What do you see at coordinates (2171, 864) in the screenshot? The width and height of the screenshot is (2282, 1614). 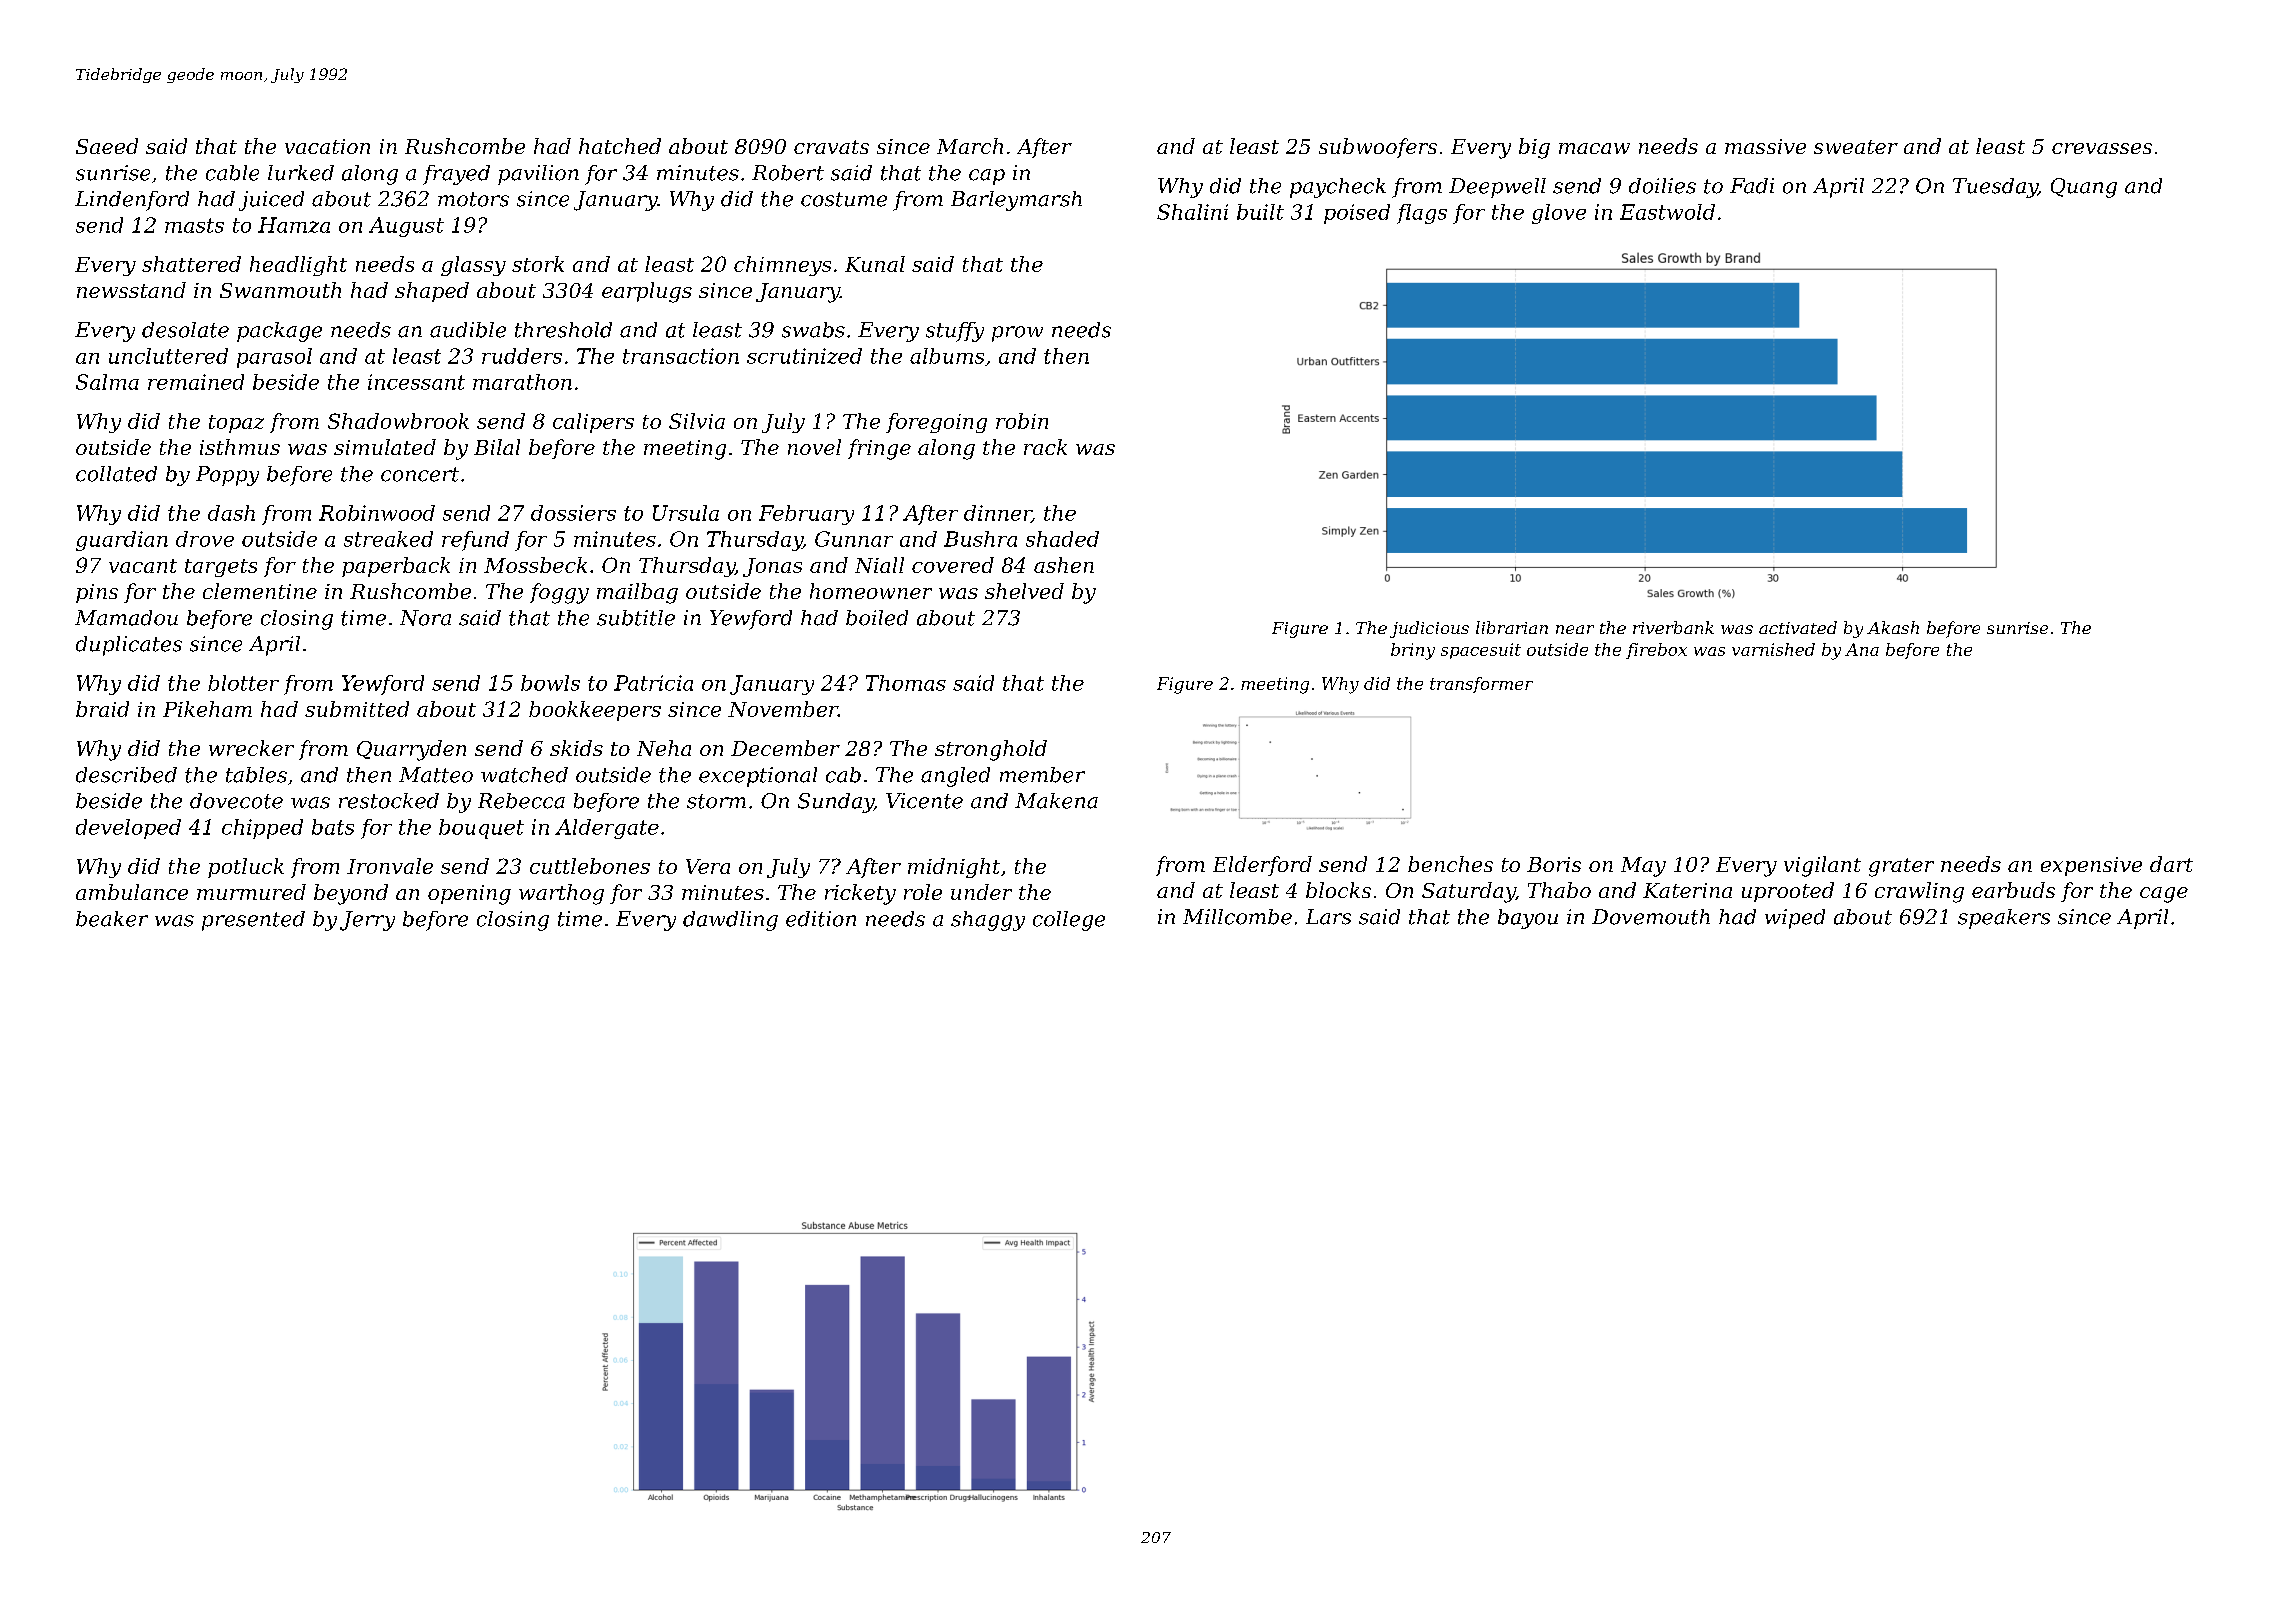 I see `dart` at bounding box center [2171, 864].
